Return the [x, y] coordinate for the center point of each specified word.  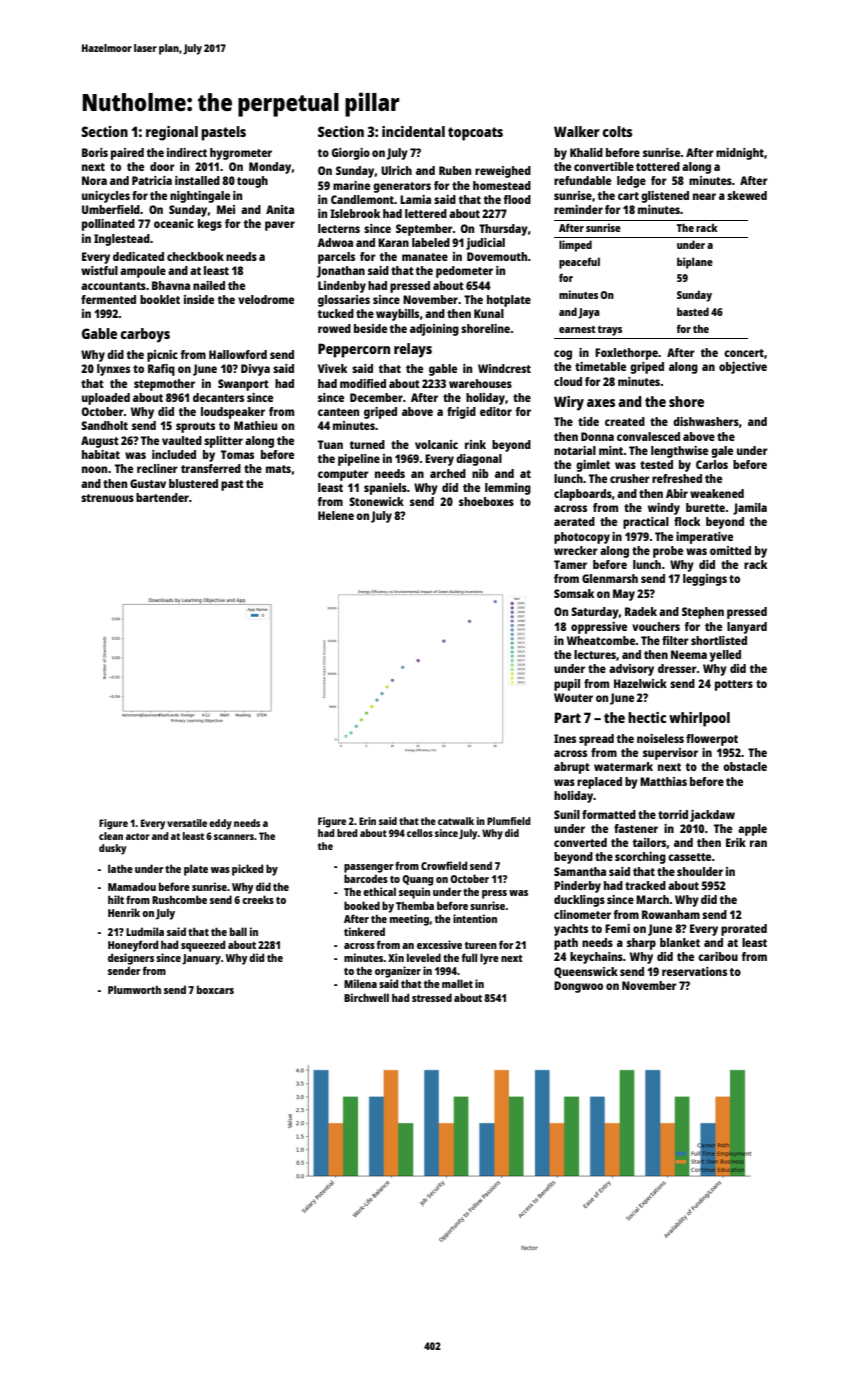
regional [172, 133]
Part [568, 717]
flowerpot [712, 740]
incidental [413, 131]
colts [617, 131]
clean [111, 836]
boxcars [215, 989]
